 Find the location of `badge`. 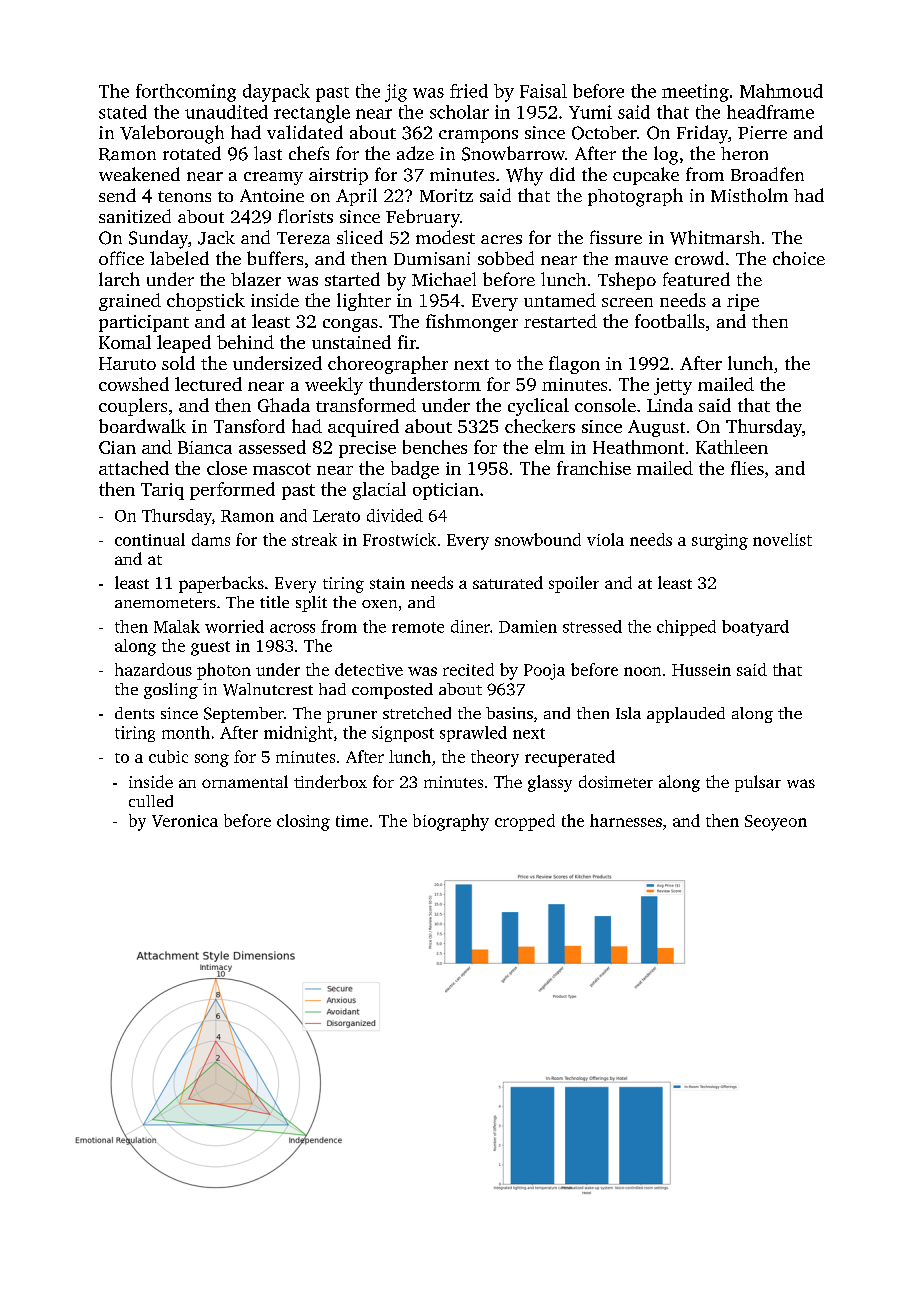

badge is located at coordinates (415, 470).
